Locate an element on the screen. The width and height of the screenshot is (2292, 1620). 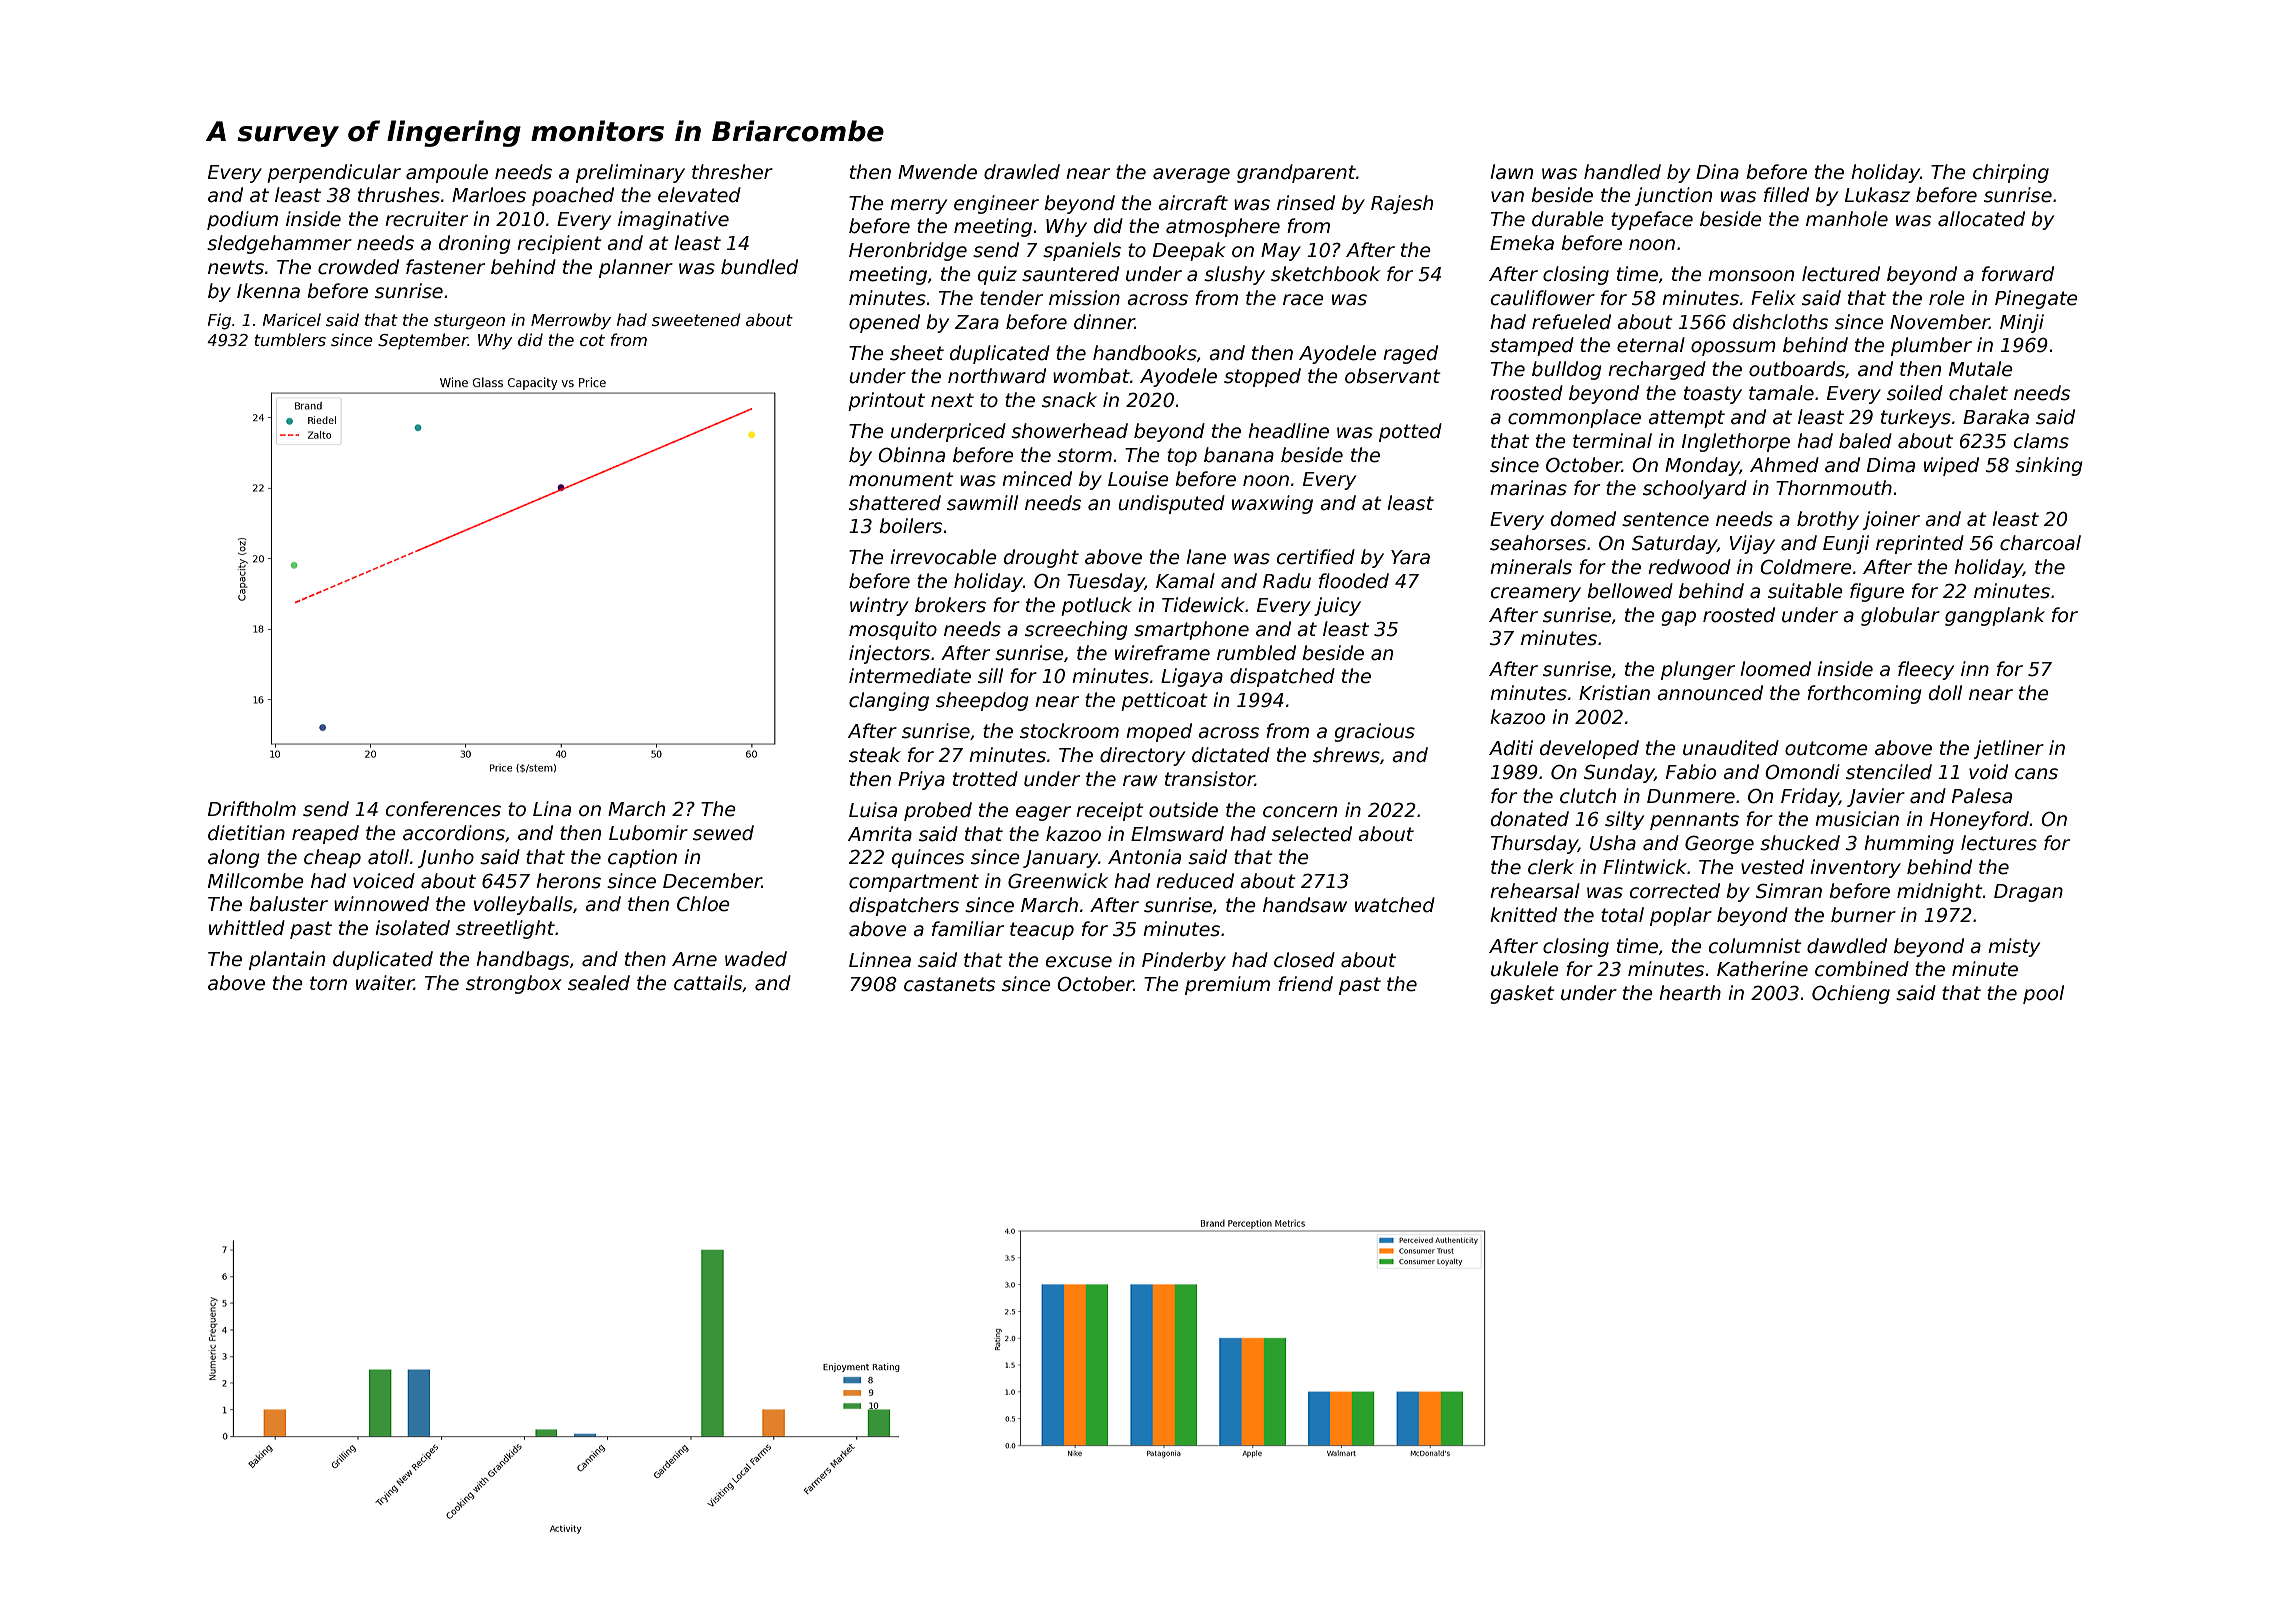
preliminary is located at coordinates (630, 173).
